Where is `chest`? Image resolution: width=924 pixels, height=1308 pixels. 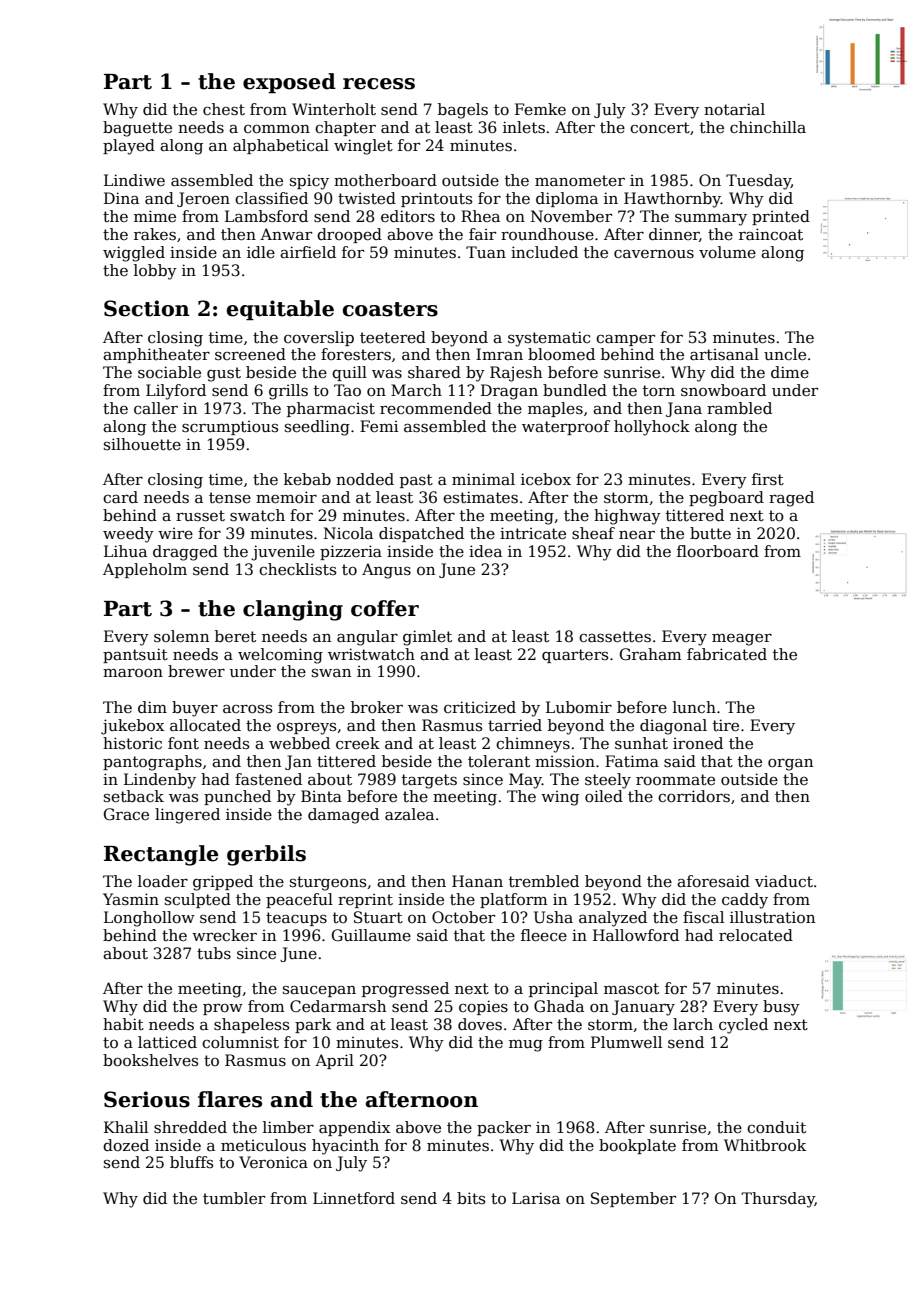
chest is located at coordinates (224, 109).
